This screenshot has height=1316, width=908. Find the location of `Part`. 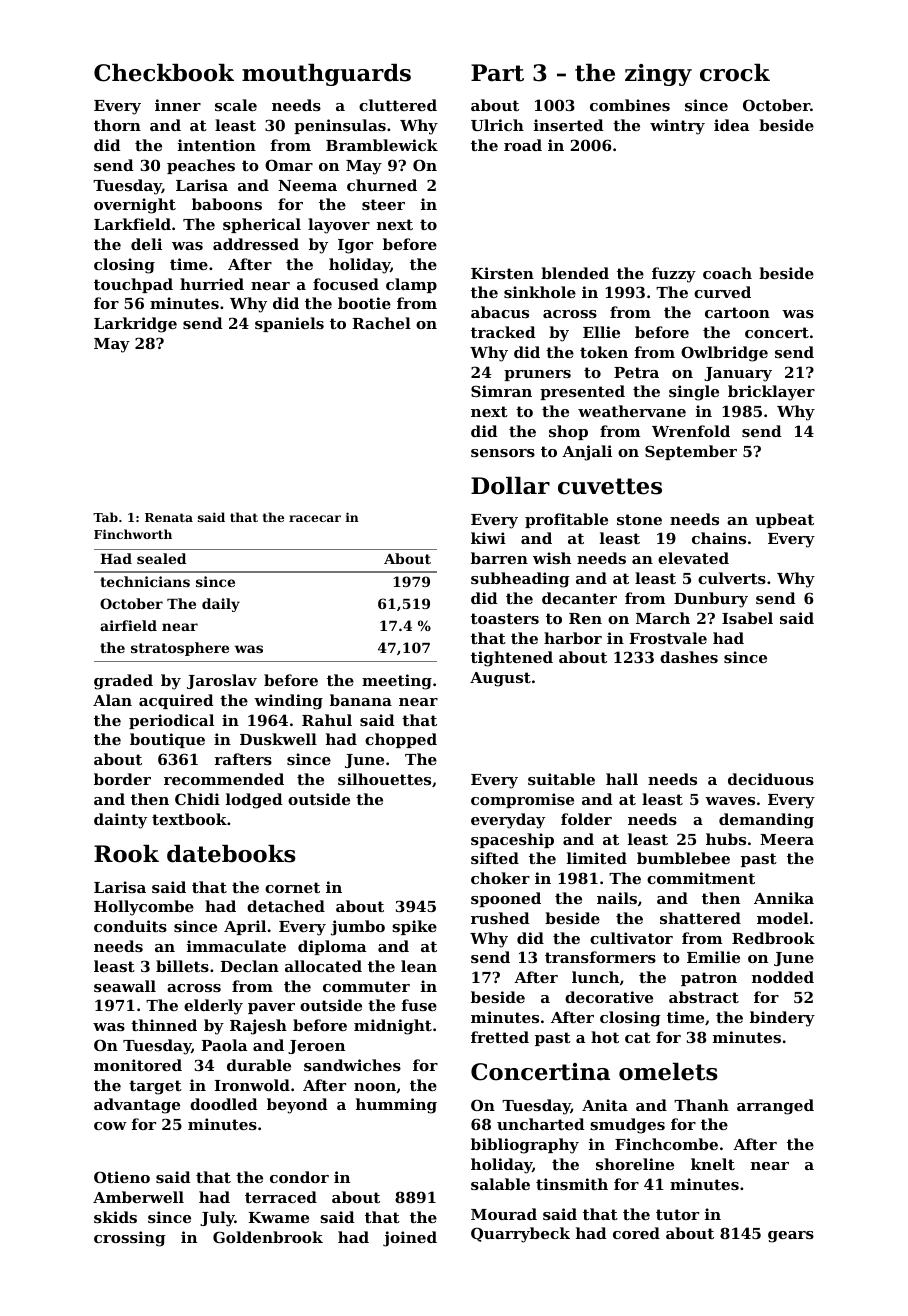

Part is located at coordinates (497, 73).
